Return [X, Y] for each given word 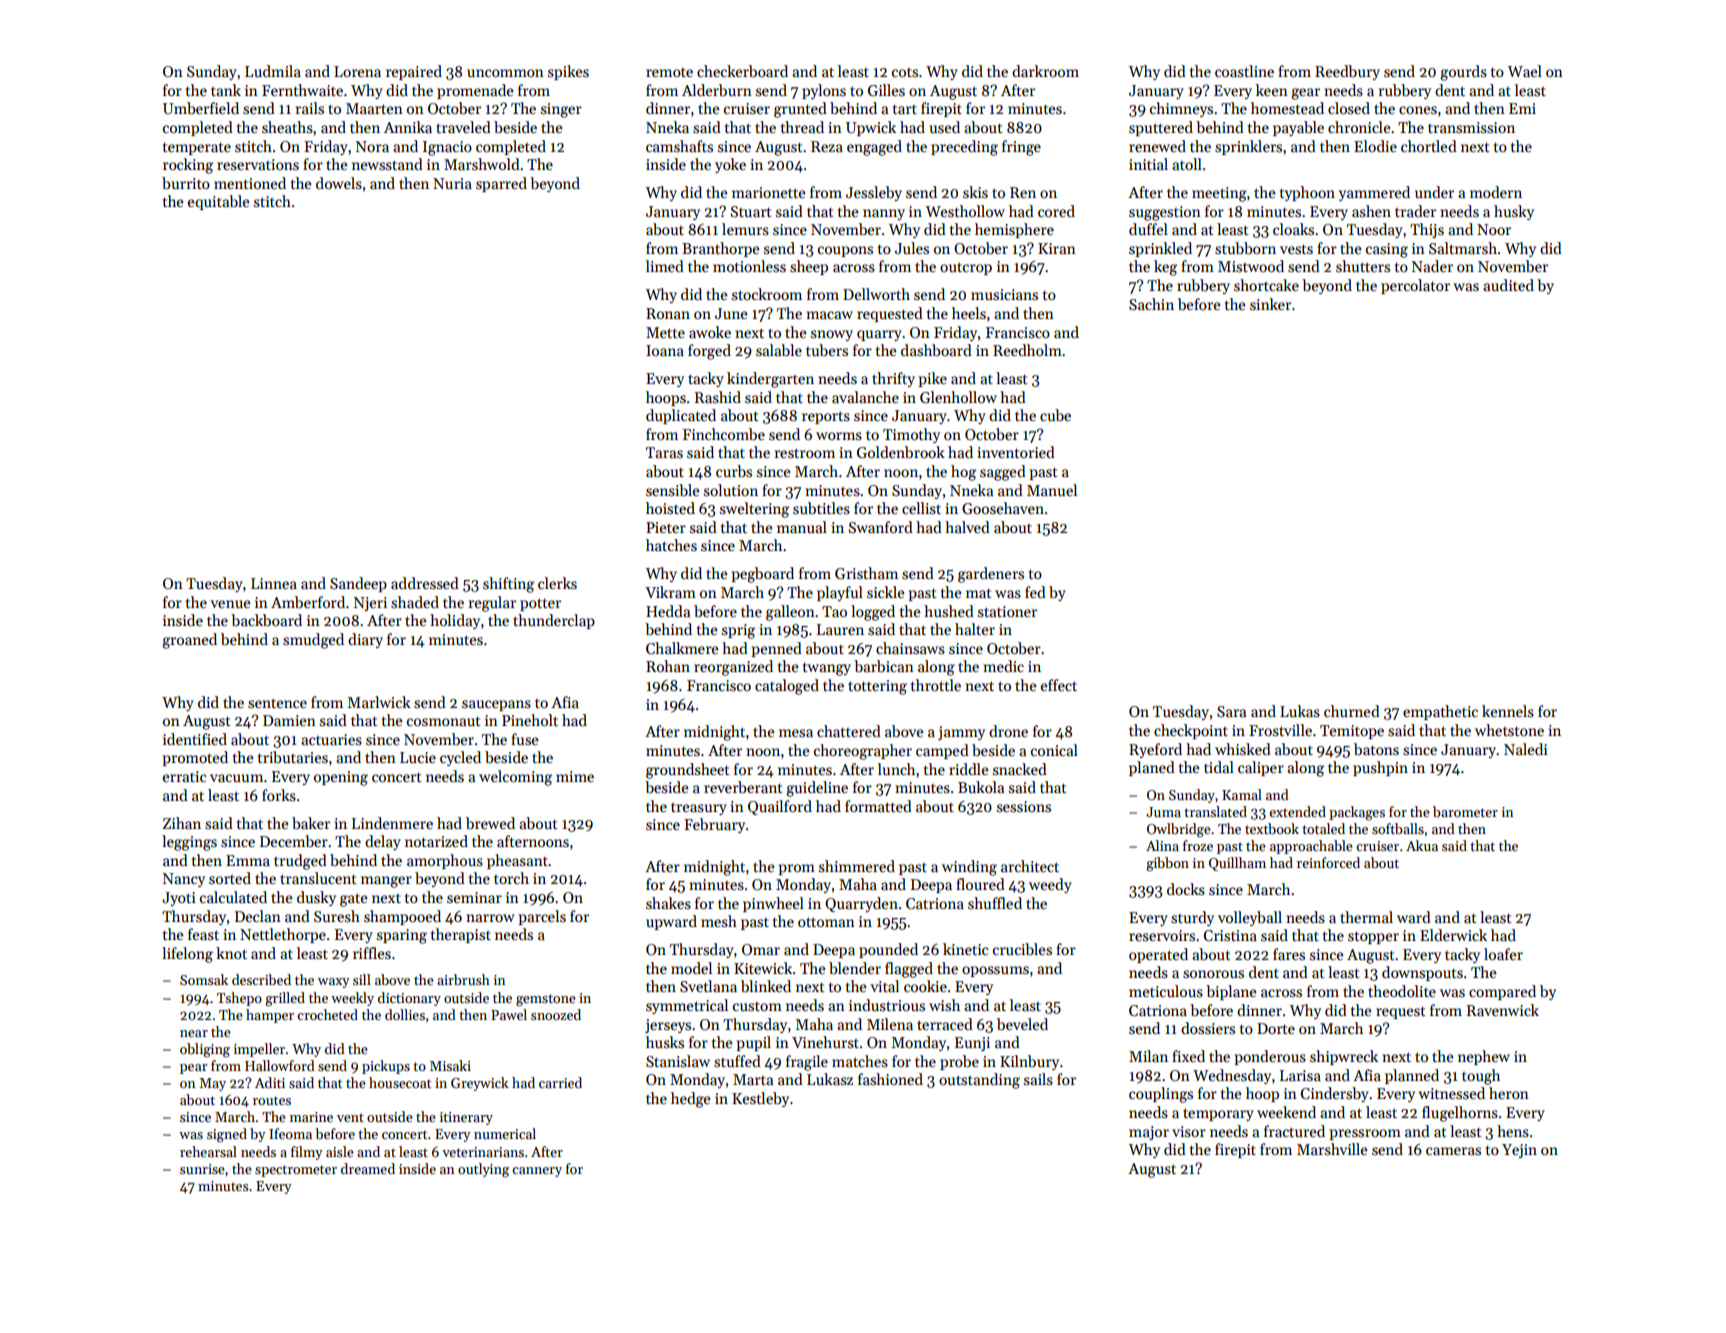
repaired [414, 72]
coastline [1244, 71]
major [1149, 1133]
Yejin [1519, 1151]
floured [980, 884]
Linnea [274, 583]
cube [1055, 415]
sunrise [202, 1169]
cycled [460, 758]
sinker [1270, 304]
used [945, 127]
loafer [1503, 954]
